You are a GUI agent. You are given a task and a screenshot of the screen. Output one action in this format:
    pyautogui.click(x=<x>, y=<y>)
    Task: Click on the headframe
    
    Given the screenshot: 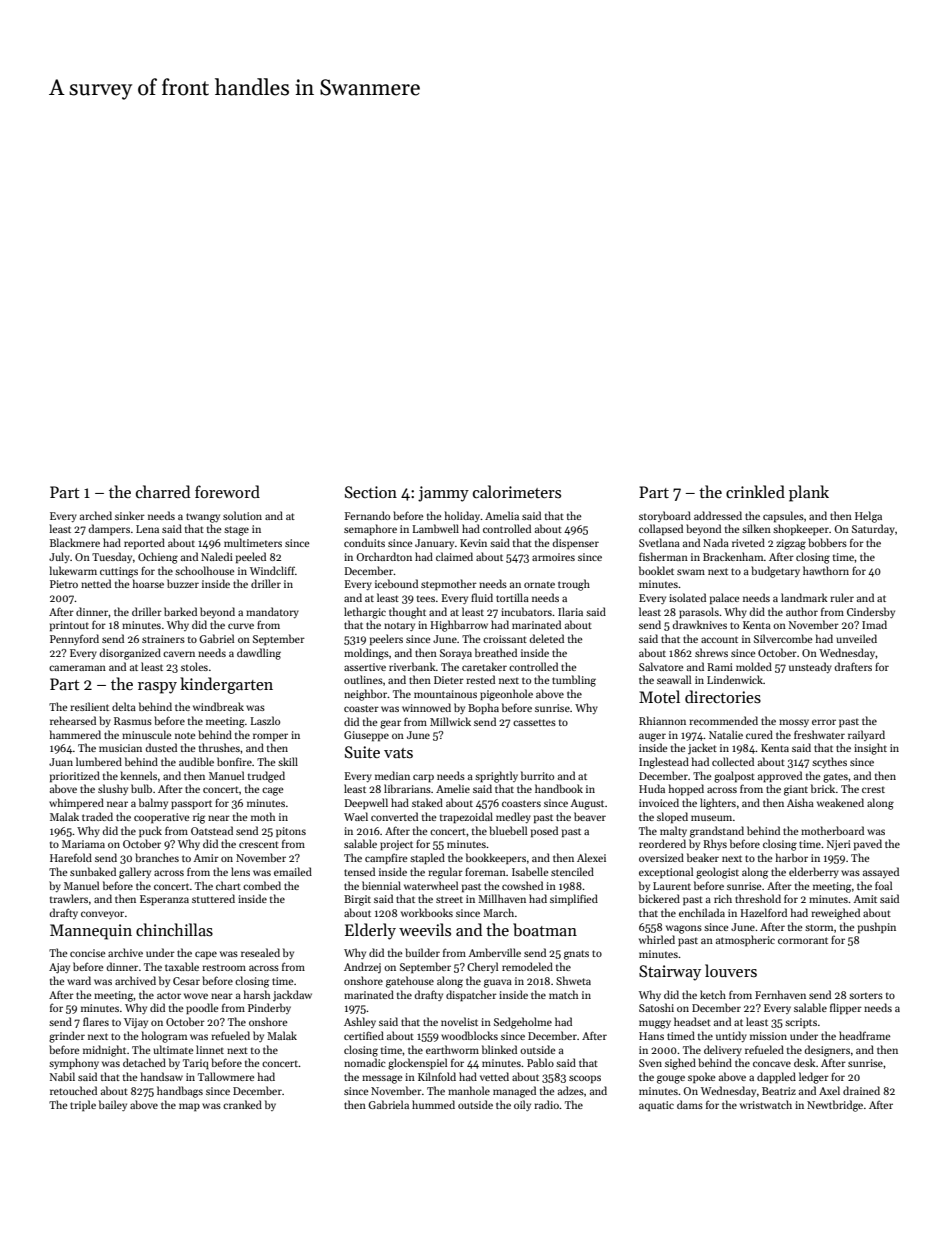 What is the action you would take?
    pyautogui.click(x=865, y=1035)
